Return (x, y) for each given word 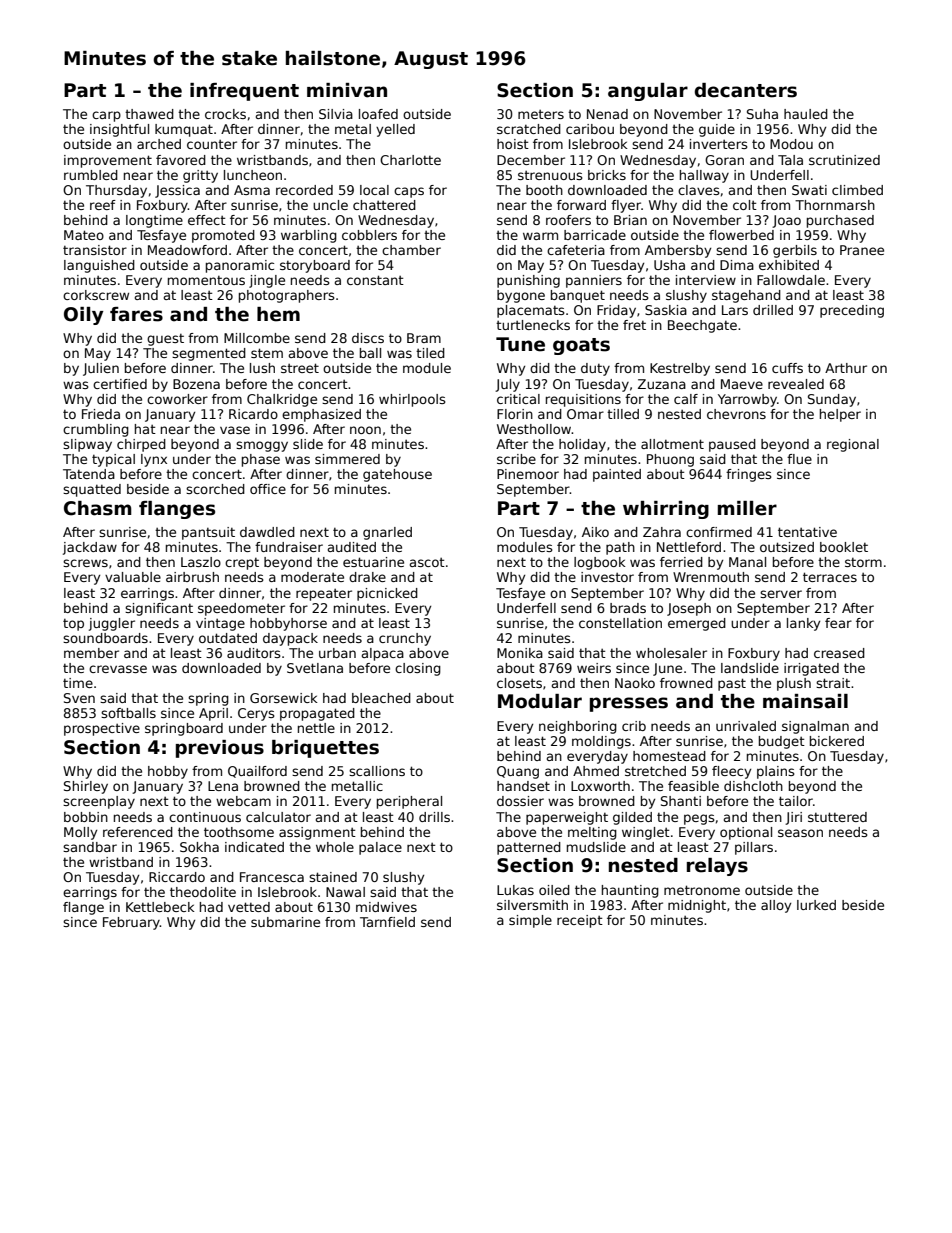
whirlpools (412, 400)
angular (648, 92)
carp (106, 116)
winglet (646, 833)
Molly (80, 833)
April (213, 714)
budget (782, 742)
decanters (746, 90)
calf (686, 399)
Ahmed (596, 771)
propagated (317, 714)
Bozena (196, 384)
